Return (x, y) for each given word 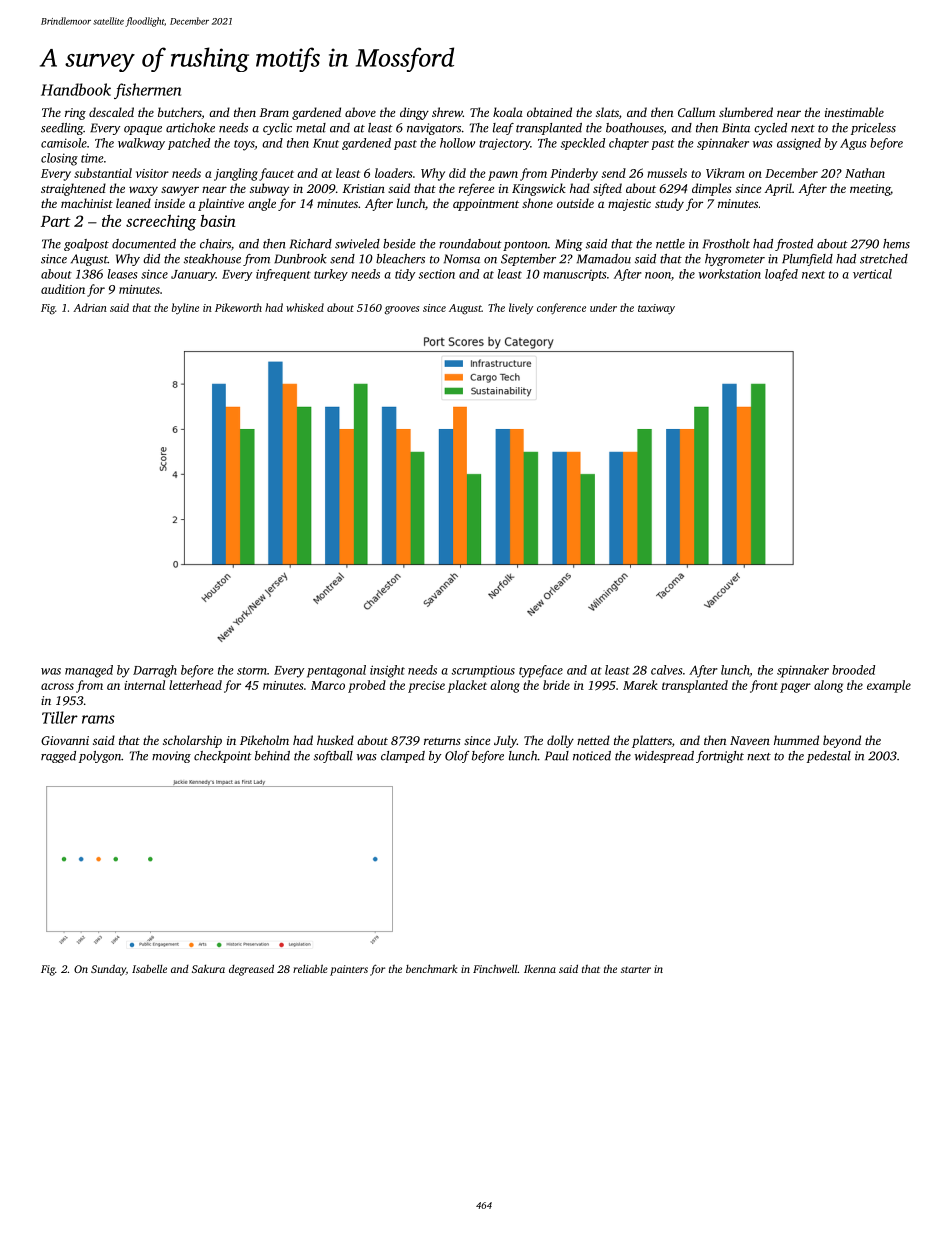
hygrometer (735, 260)
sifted (607, 189)
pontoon (525, 246)
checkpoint (223, 757)
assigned (799, 144)
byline (185, 309)
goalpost (86, 245)
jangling (236, 174)
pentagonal (336, 671)
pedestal (829, 757)
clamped (403, 757)
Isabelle (149, 969)
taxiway (656, 309)
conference (561, 309)
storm (252, 671)
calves (666, 670)
